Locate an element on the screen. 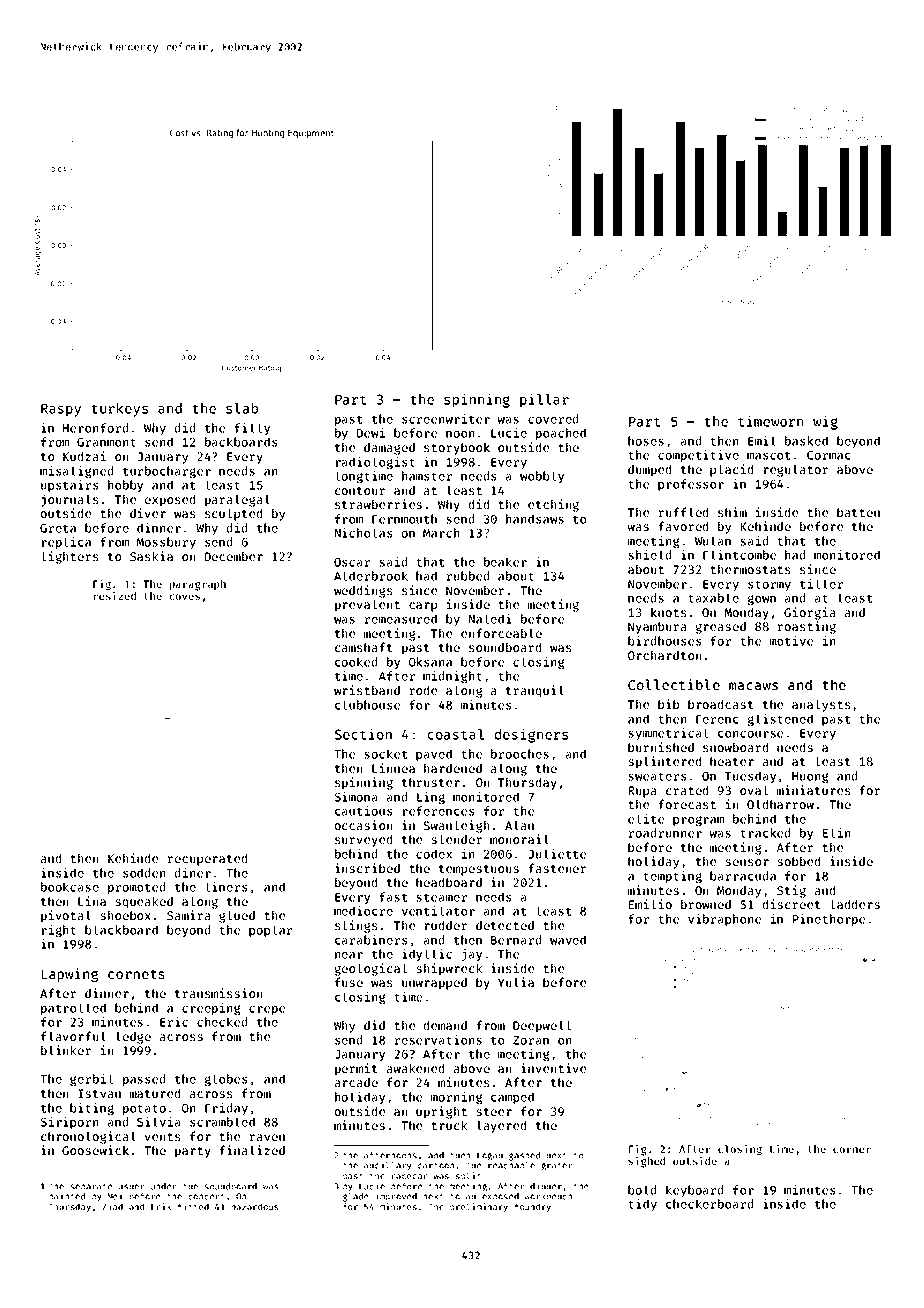 The height and width of the screenshot is (1308, 924). mascot is located at coordinates (768, 455).
